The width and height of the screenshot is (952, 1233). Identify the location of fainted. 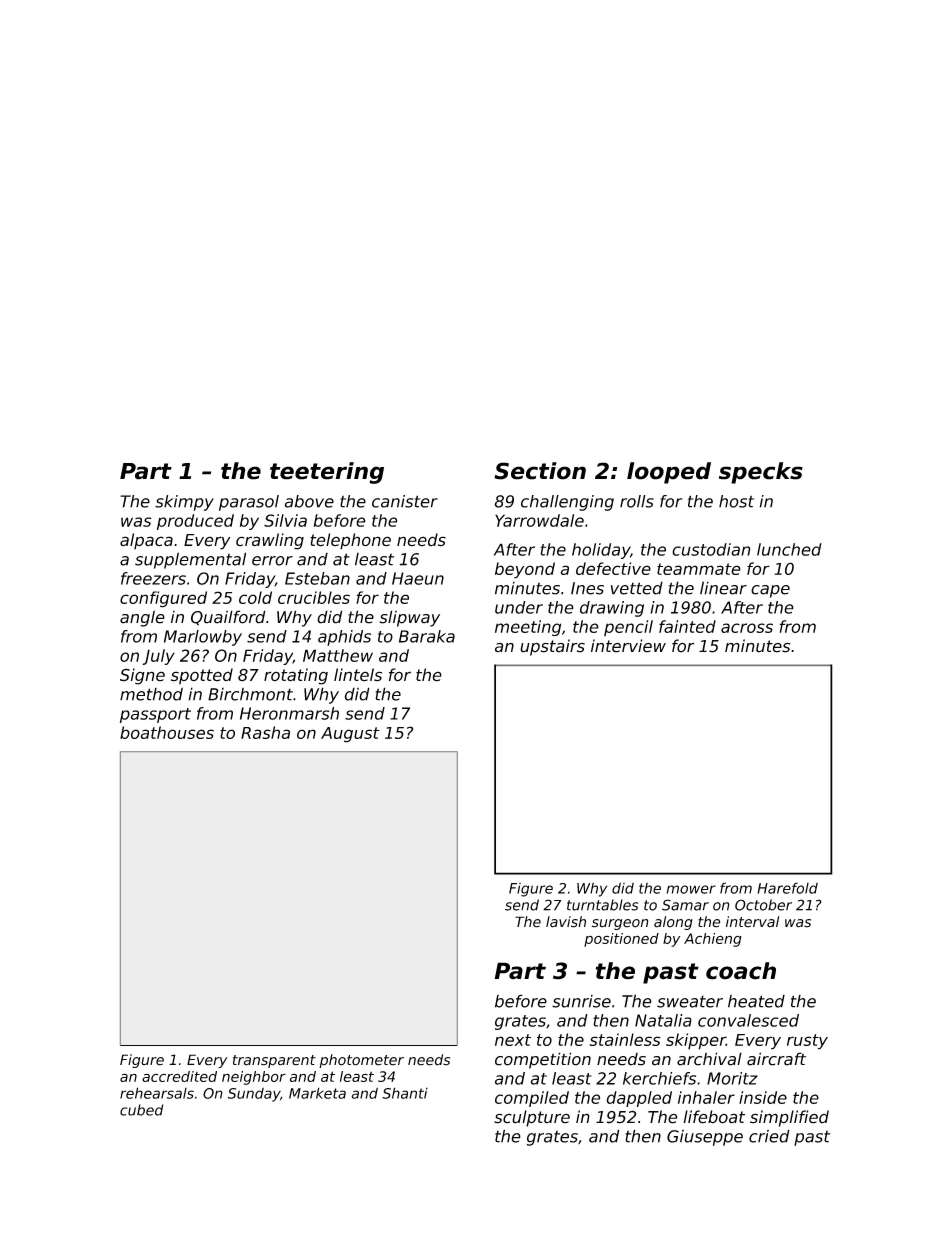
(687, 626).
